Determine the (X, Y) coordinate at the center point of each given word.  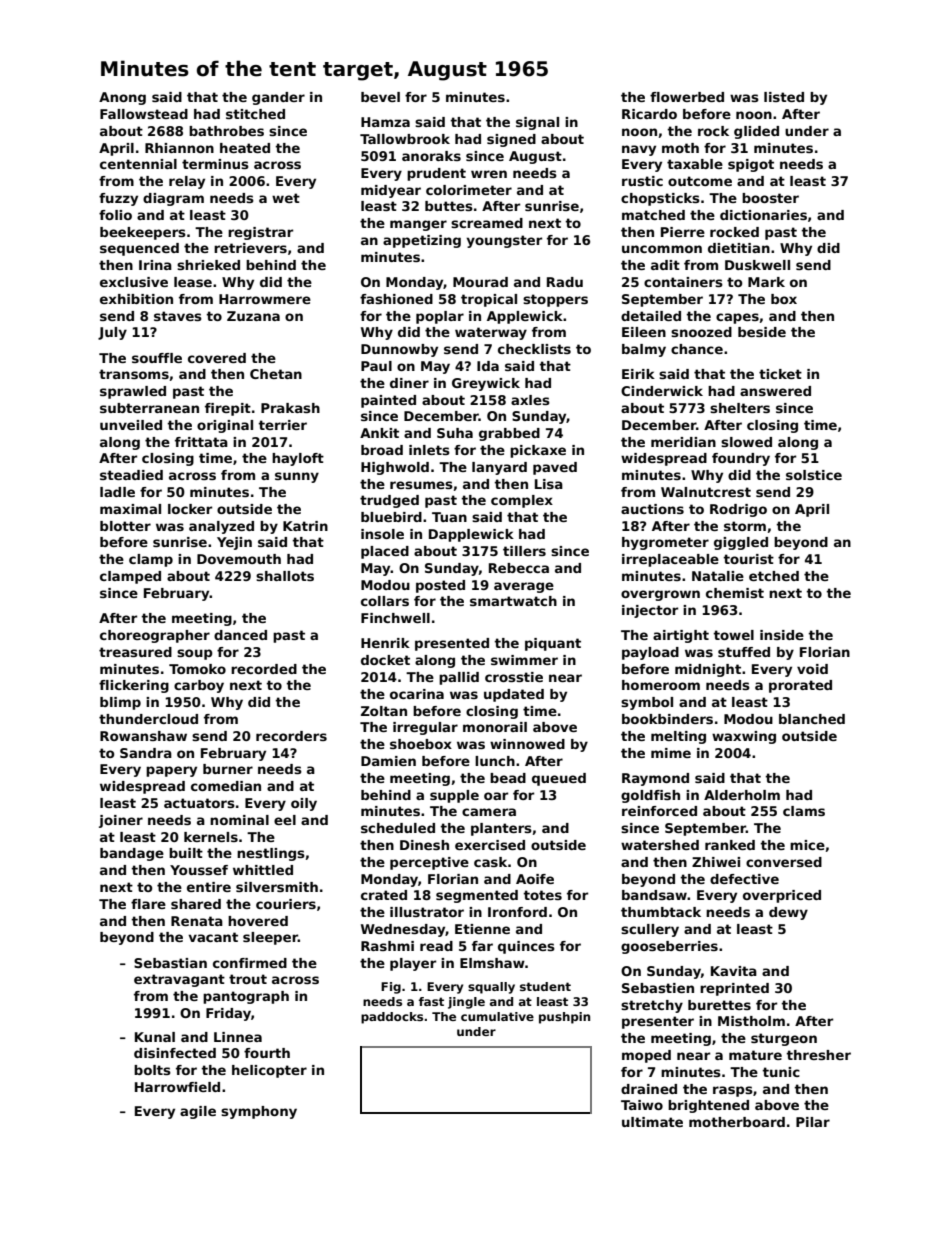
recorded (264, 669)
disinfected (175, 1053)
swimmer (524, 660)
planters (501, 829)
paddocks (392, 1018)
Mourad (480, 282)
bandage (132, 854)
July (112, 333)
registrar (260, 233)
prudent (436, 174)
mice (807, 845)
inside (782, 635)
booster (770, 198)
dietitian (739, 248)
